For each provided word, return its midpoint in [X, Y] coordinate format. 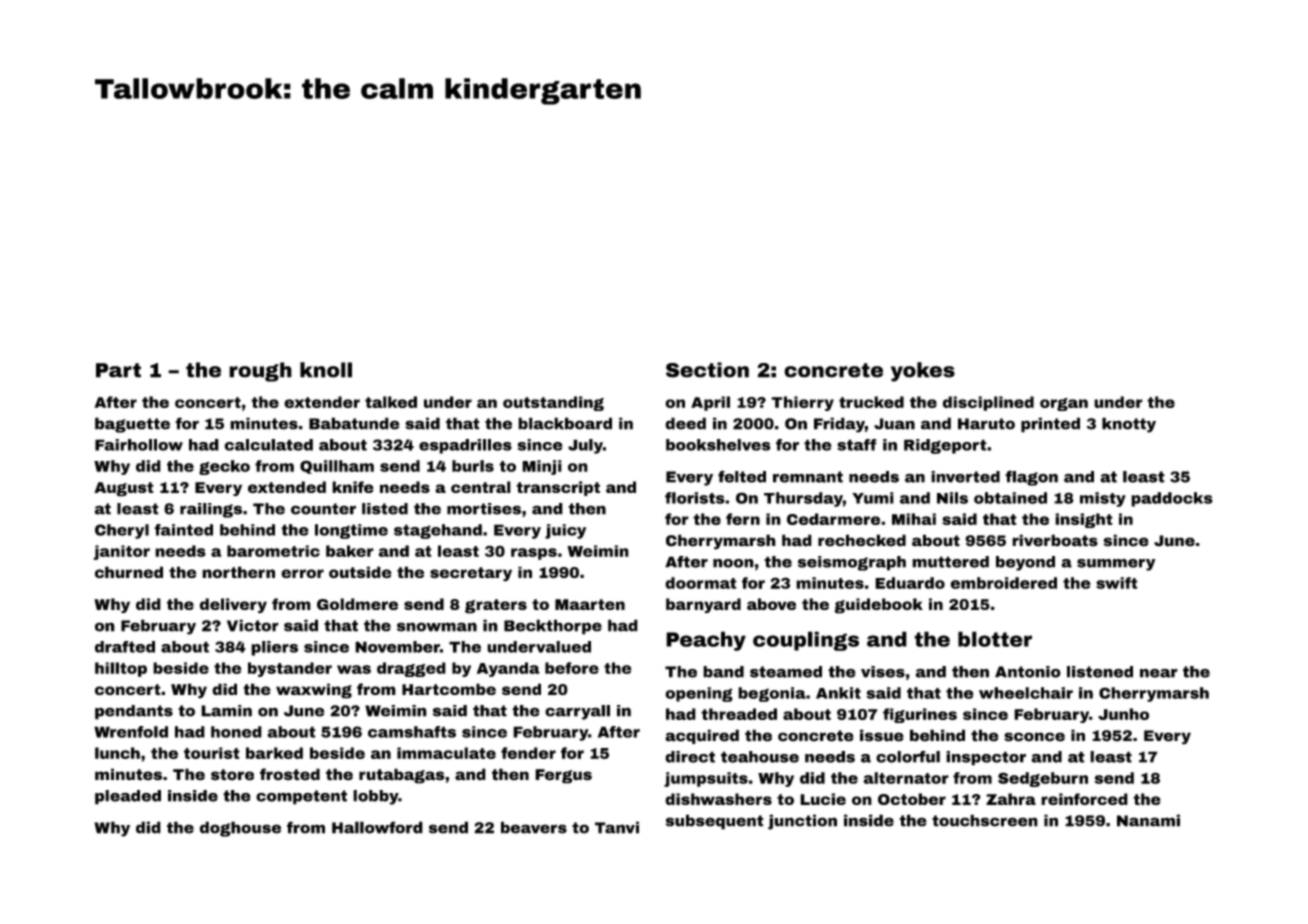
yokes [923, 372]
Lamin [226, 711]
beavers [534, 827]
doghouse [240, 829]
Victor [253, 625]
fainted [183, 530]
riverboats [1055, 540]
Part [118, 370]
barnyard [703, 605]
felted [742, 476]
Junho [1123, 714]
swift [1117, 583]
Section [707, 370]
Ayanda [508, 669]
